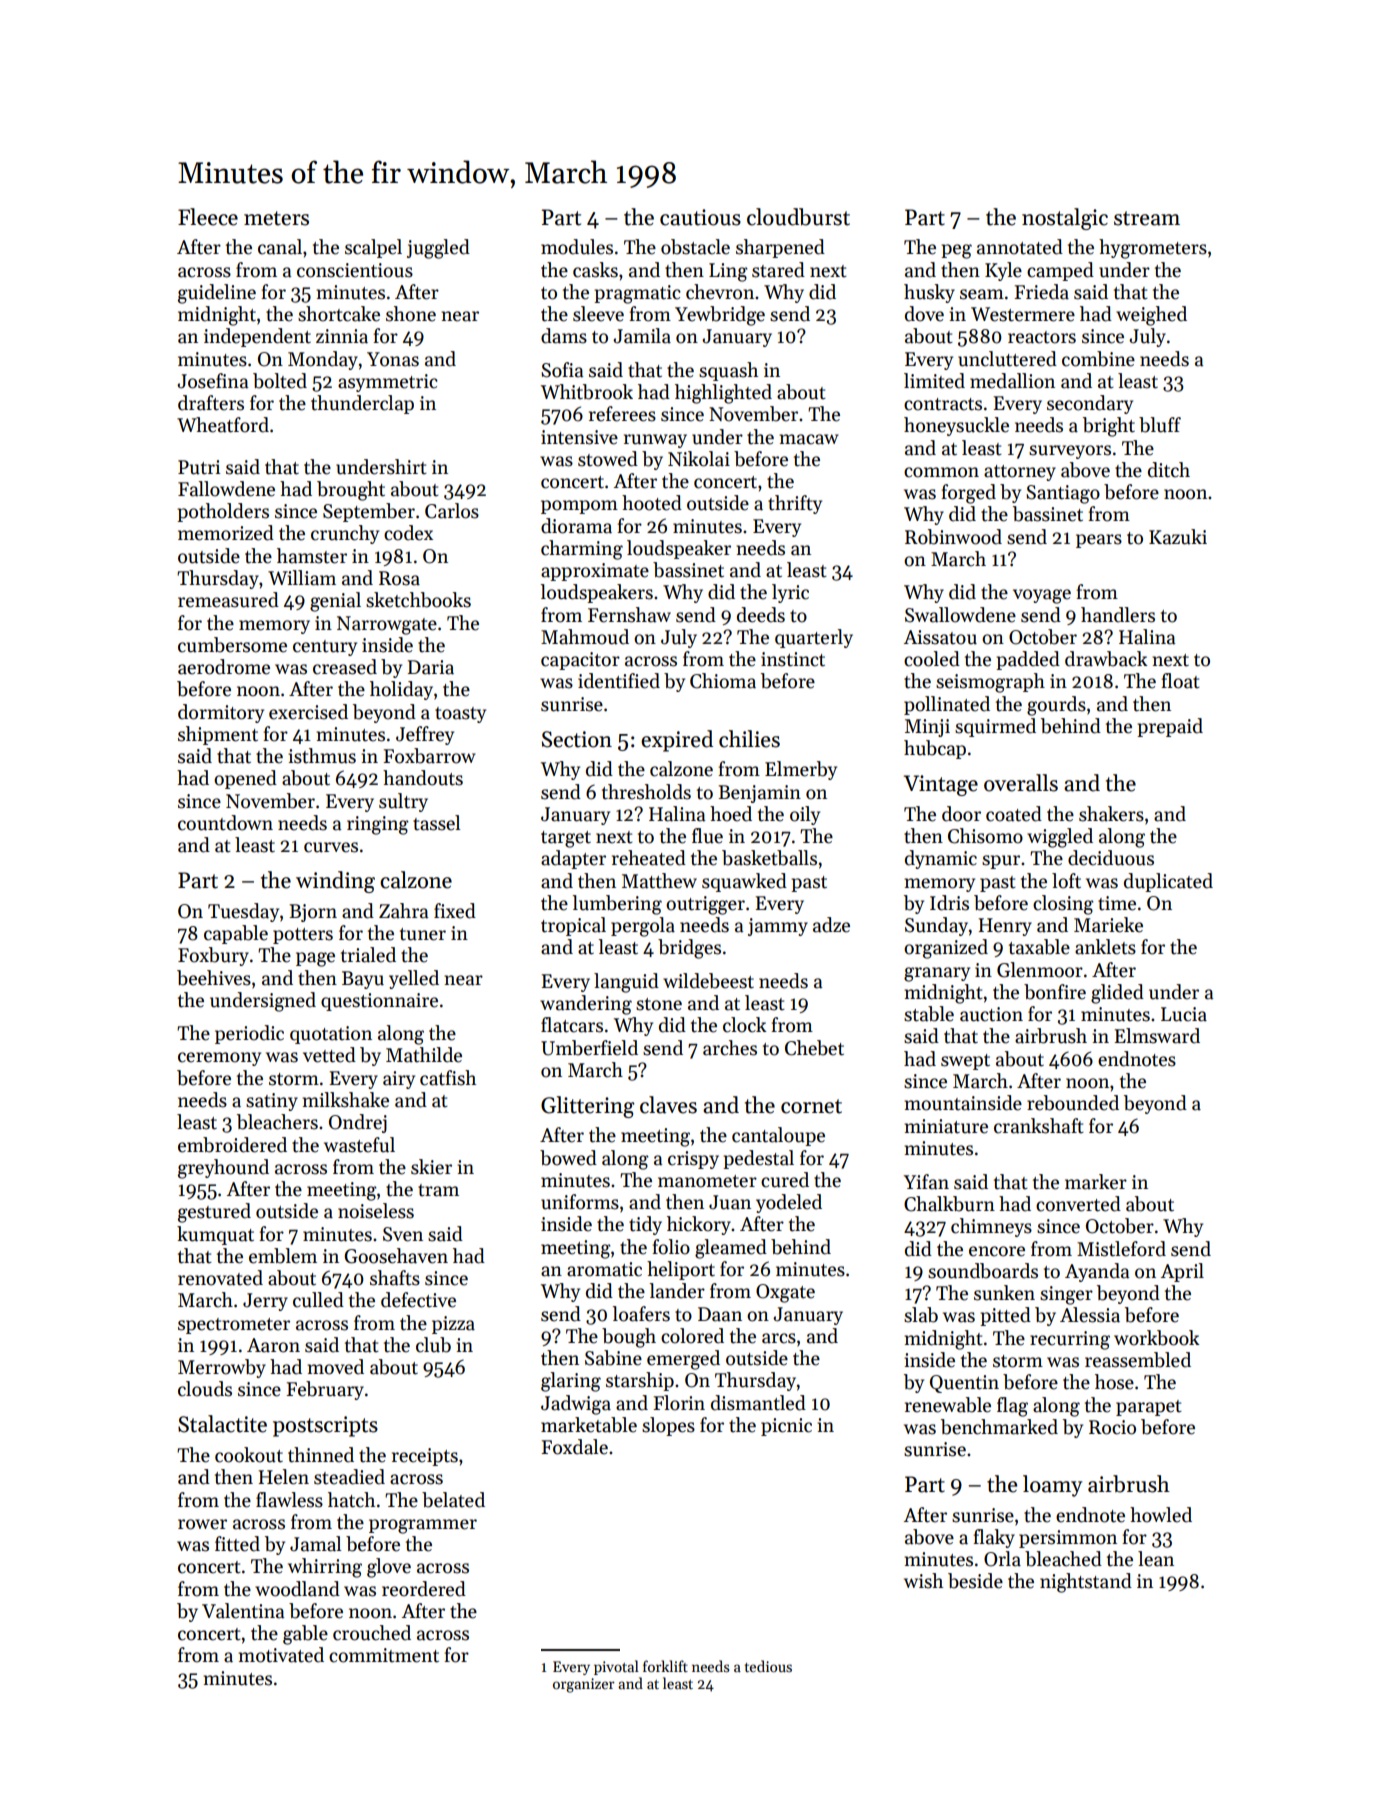 This page has width=1394, height=1804. What do you see at coordinates (1068, 1539) in the page?
I see `persimmon` at bounding box center [1068, 1539].
